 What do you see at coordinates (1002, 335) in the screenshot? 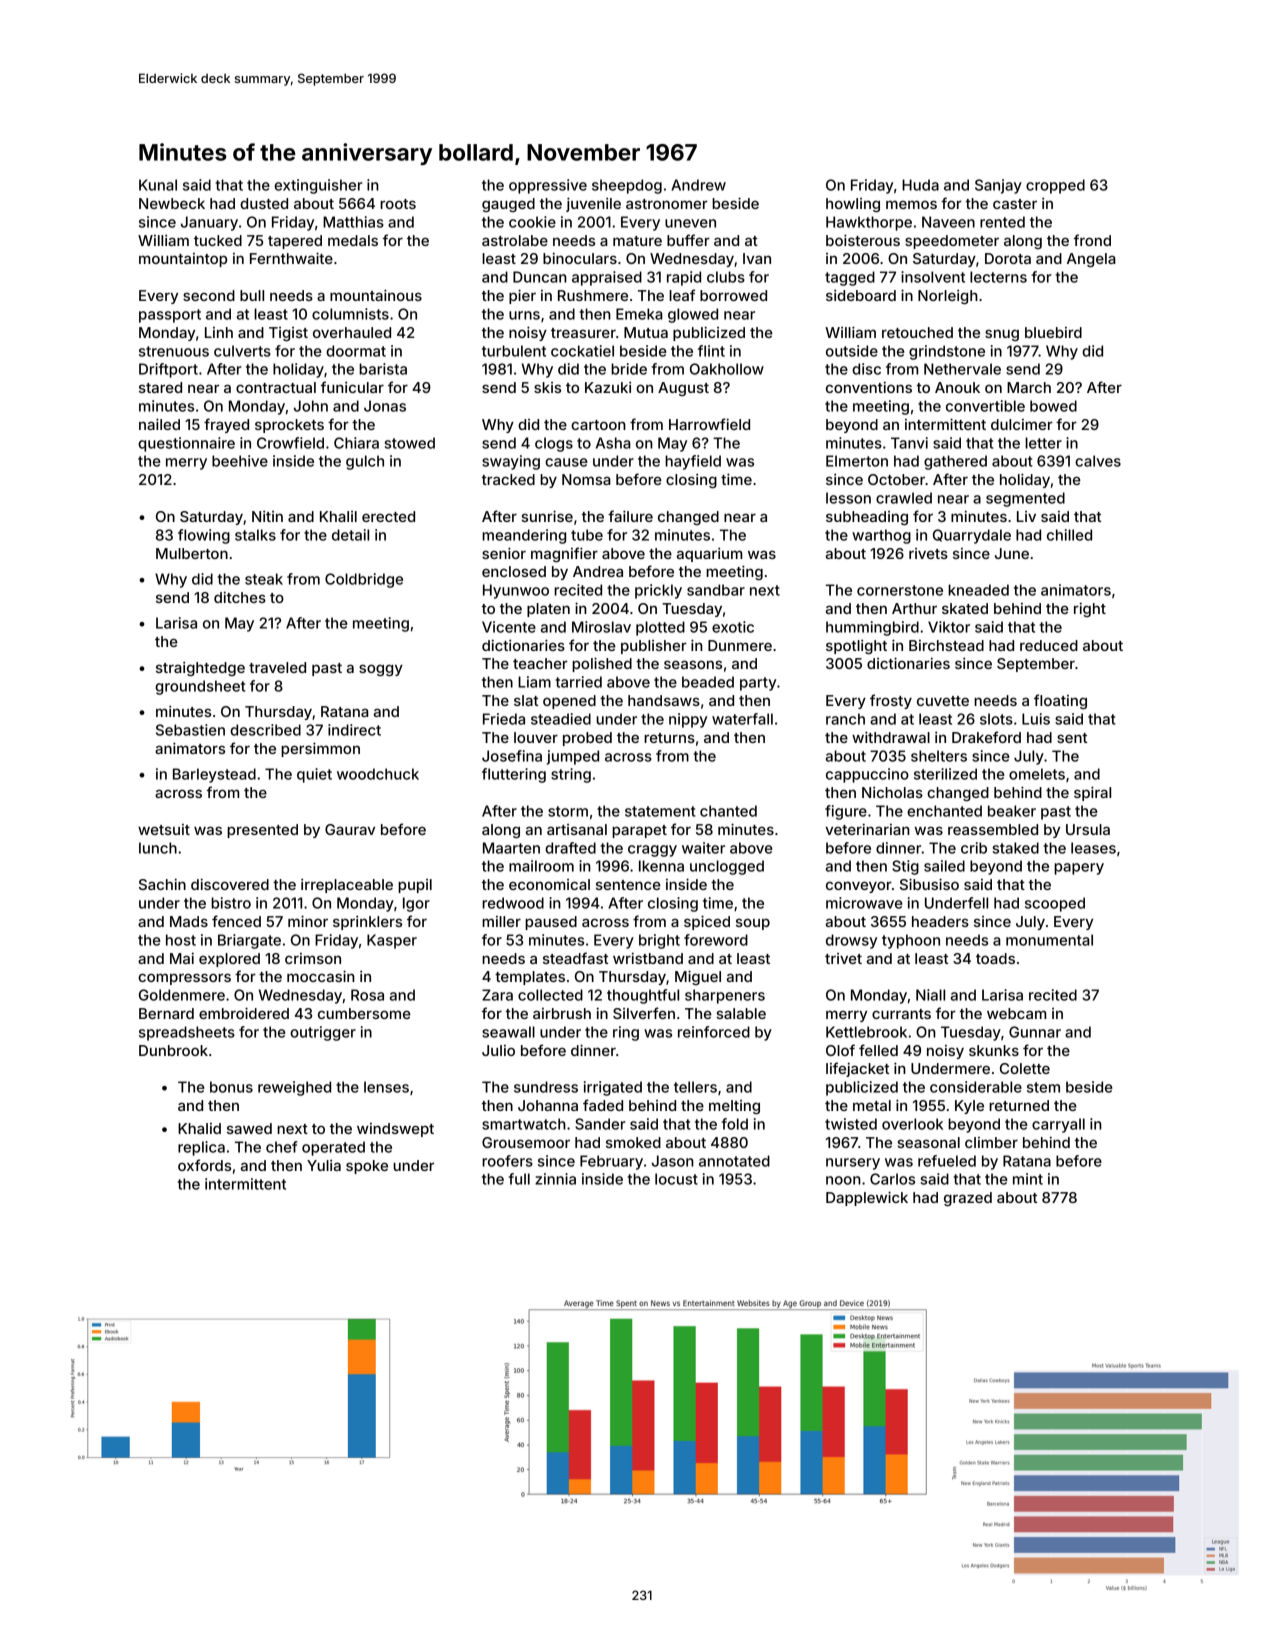
I see `snug` at bounding box center [1002, 335].
